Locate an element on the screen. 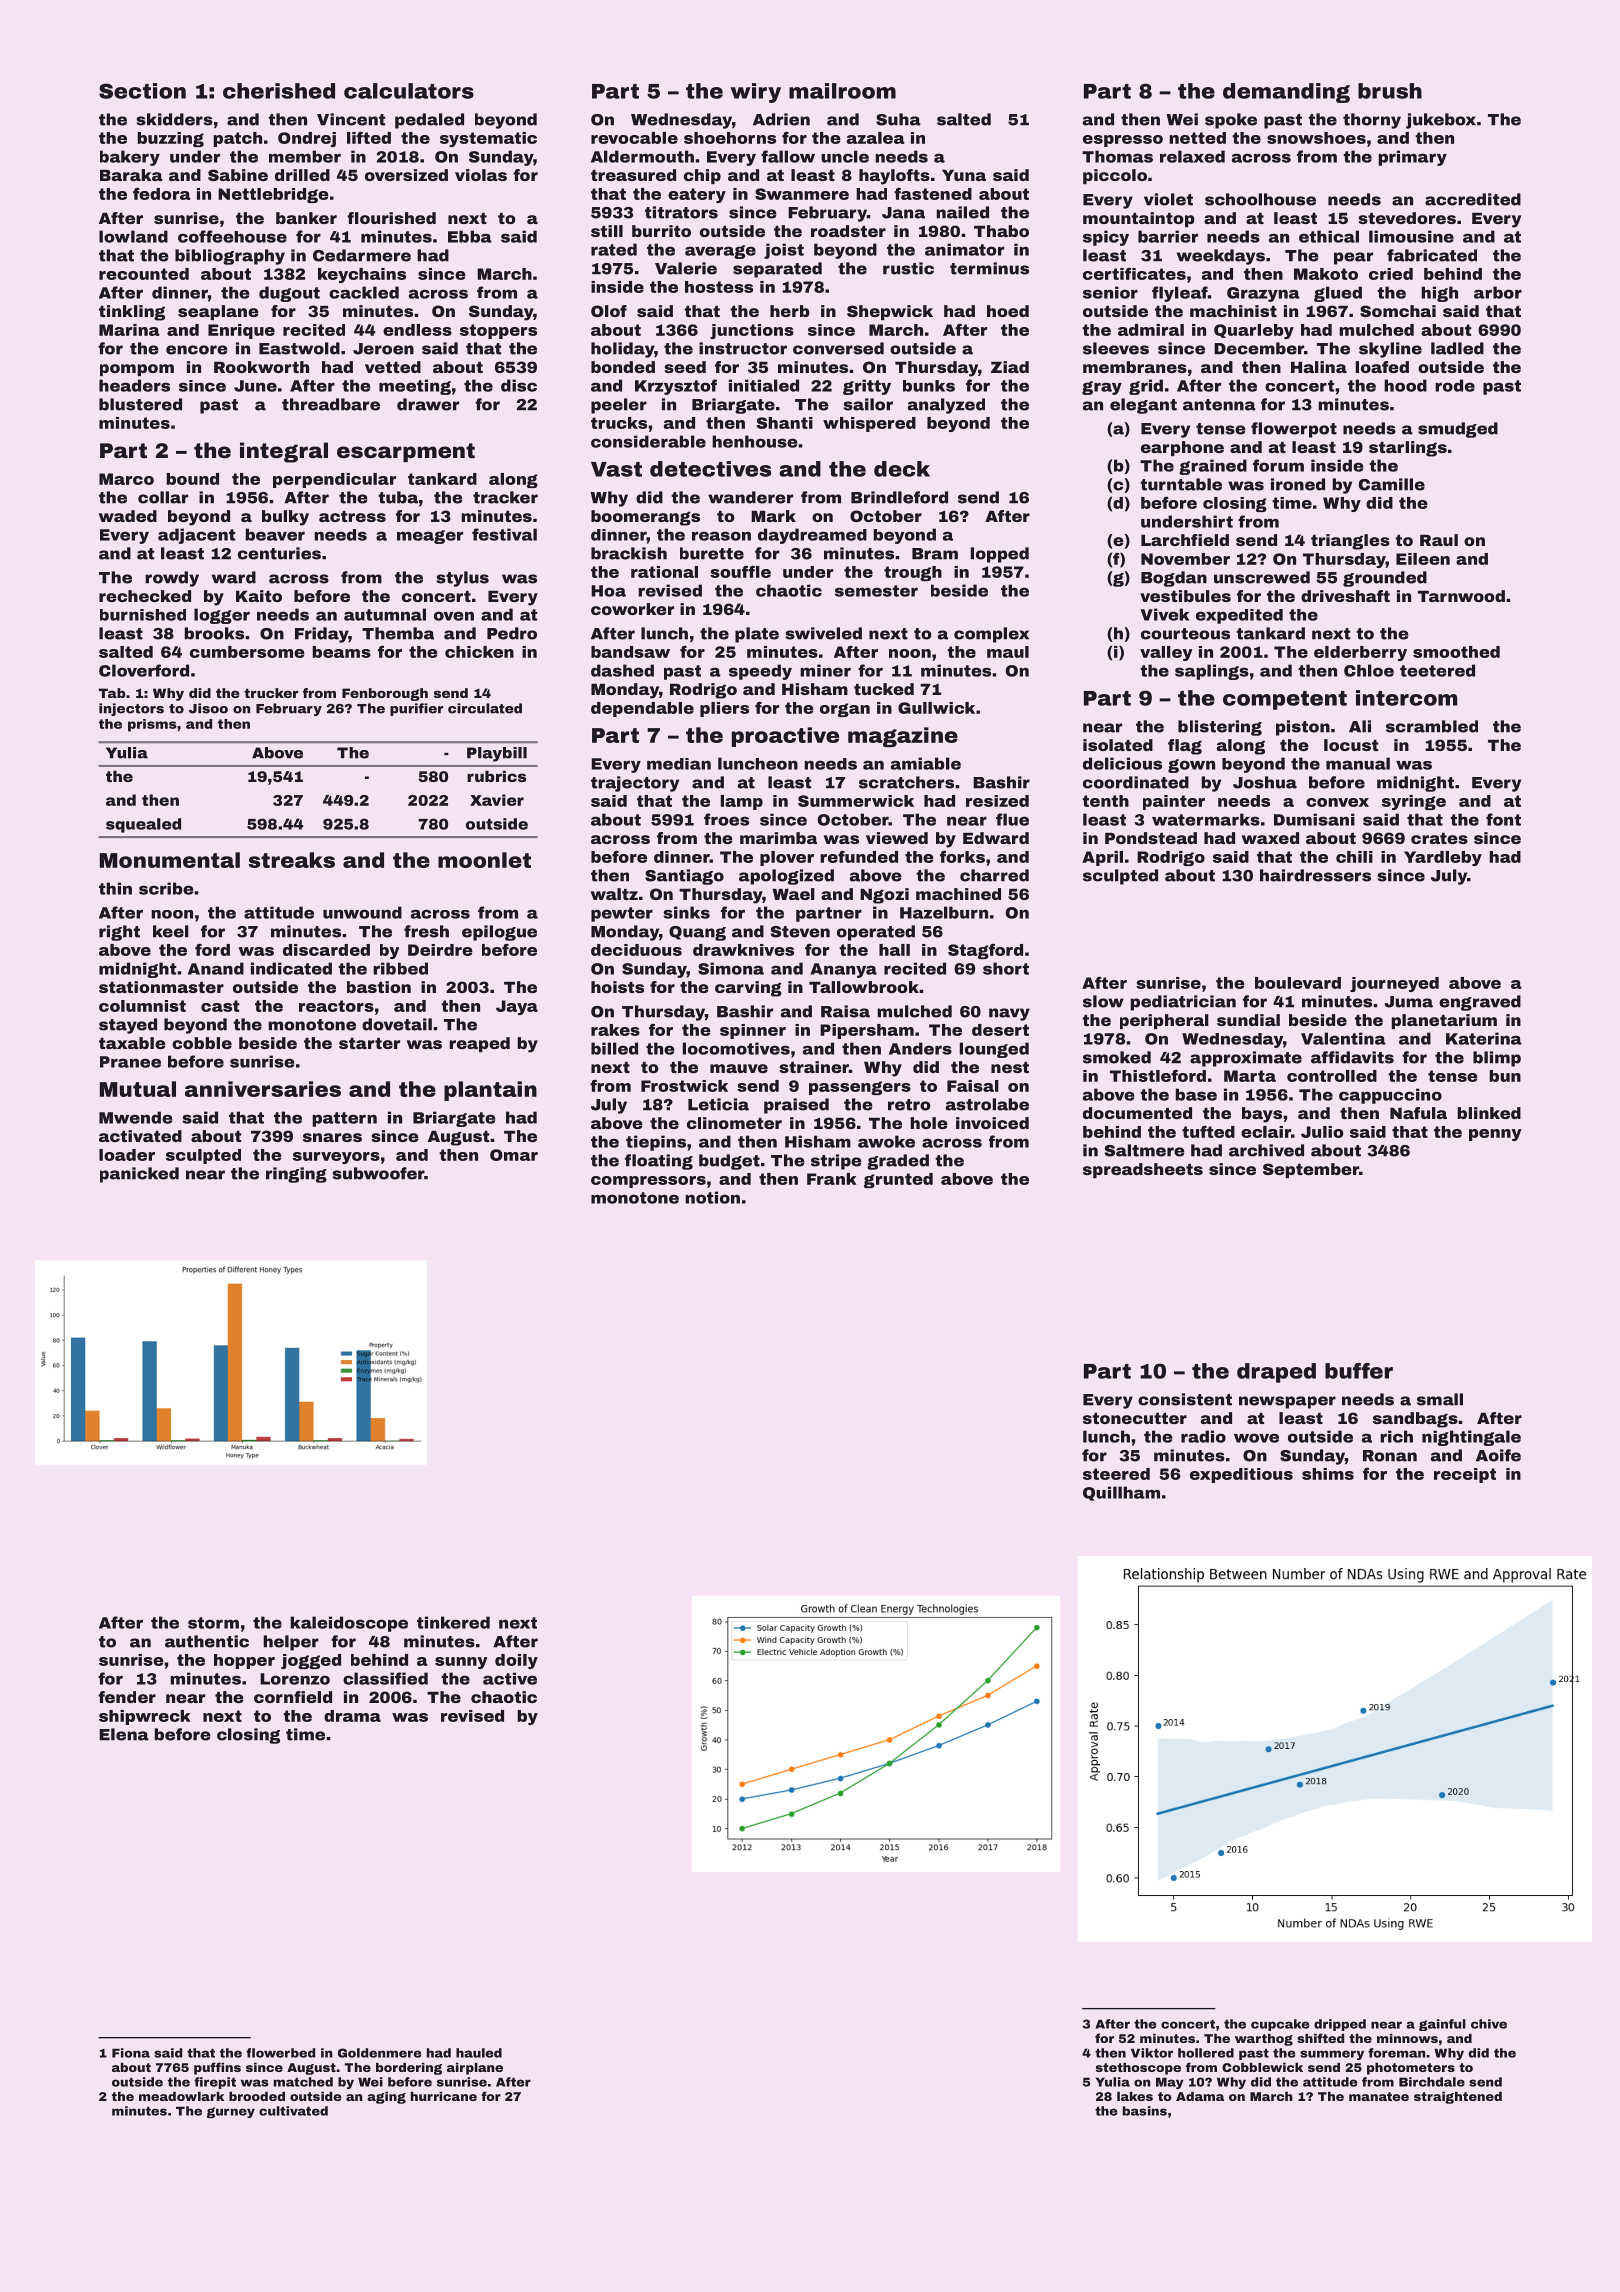 The width and height of the screenshot is (1620, 2292). receipt is located at coordinates (1465, 1475).
